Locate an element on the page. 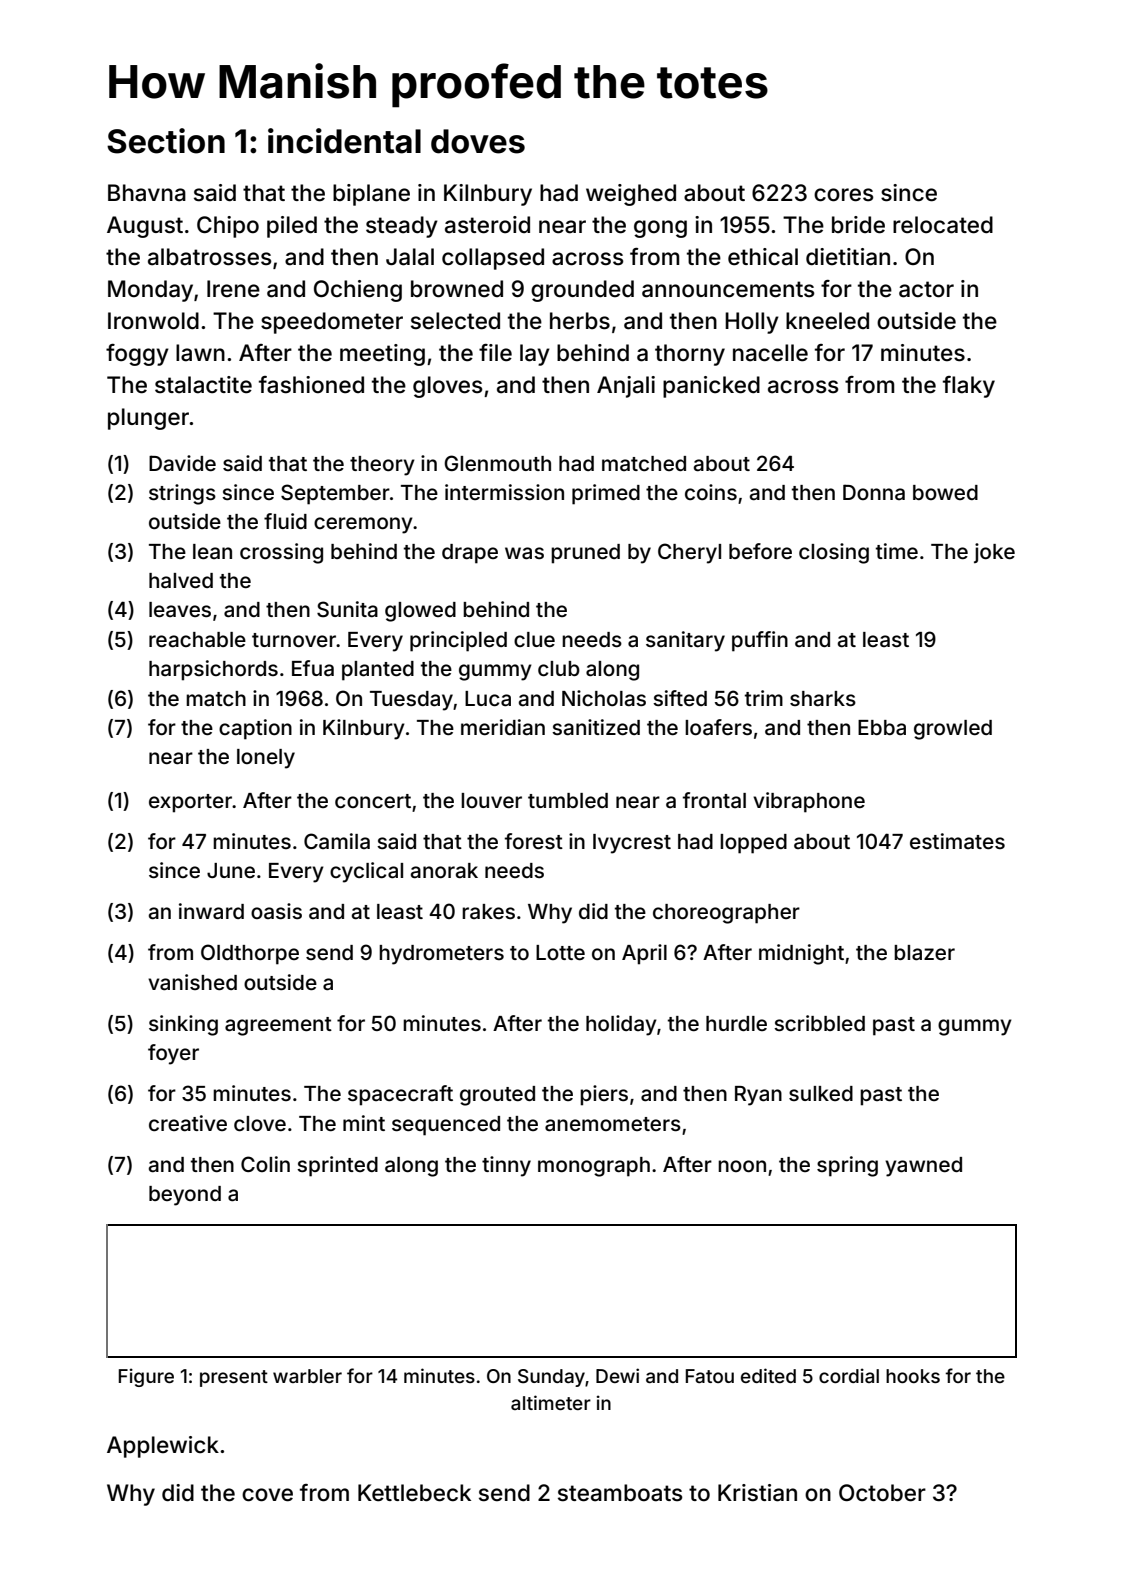 Image resolution: width=1123 pixels, height=1588 pixels. tinny is located at coordinates (506, 1166).
